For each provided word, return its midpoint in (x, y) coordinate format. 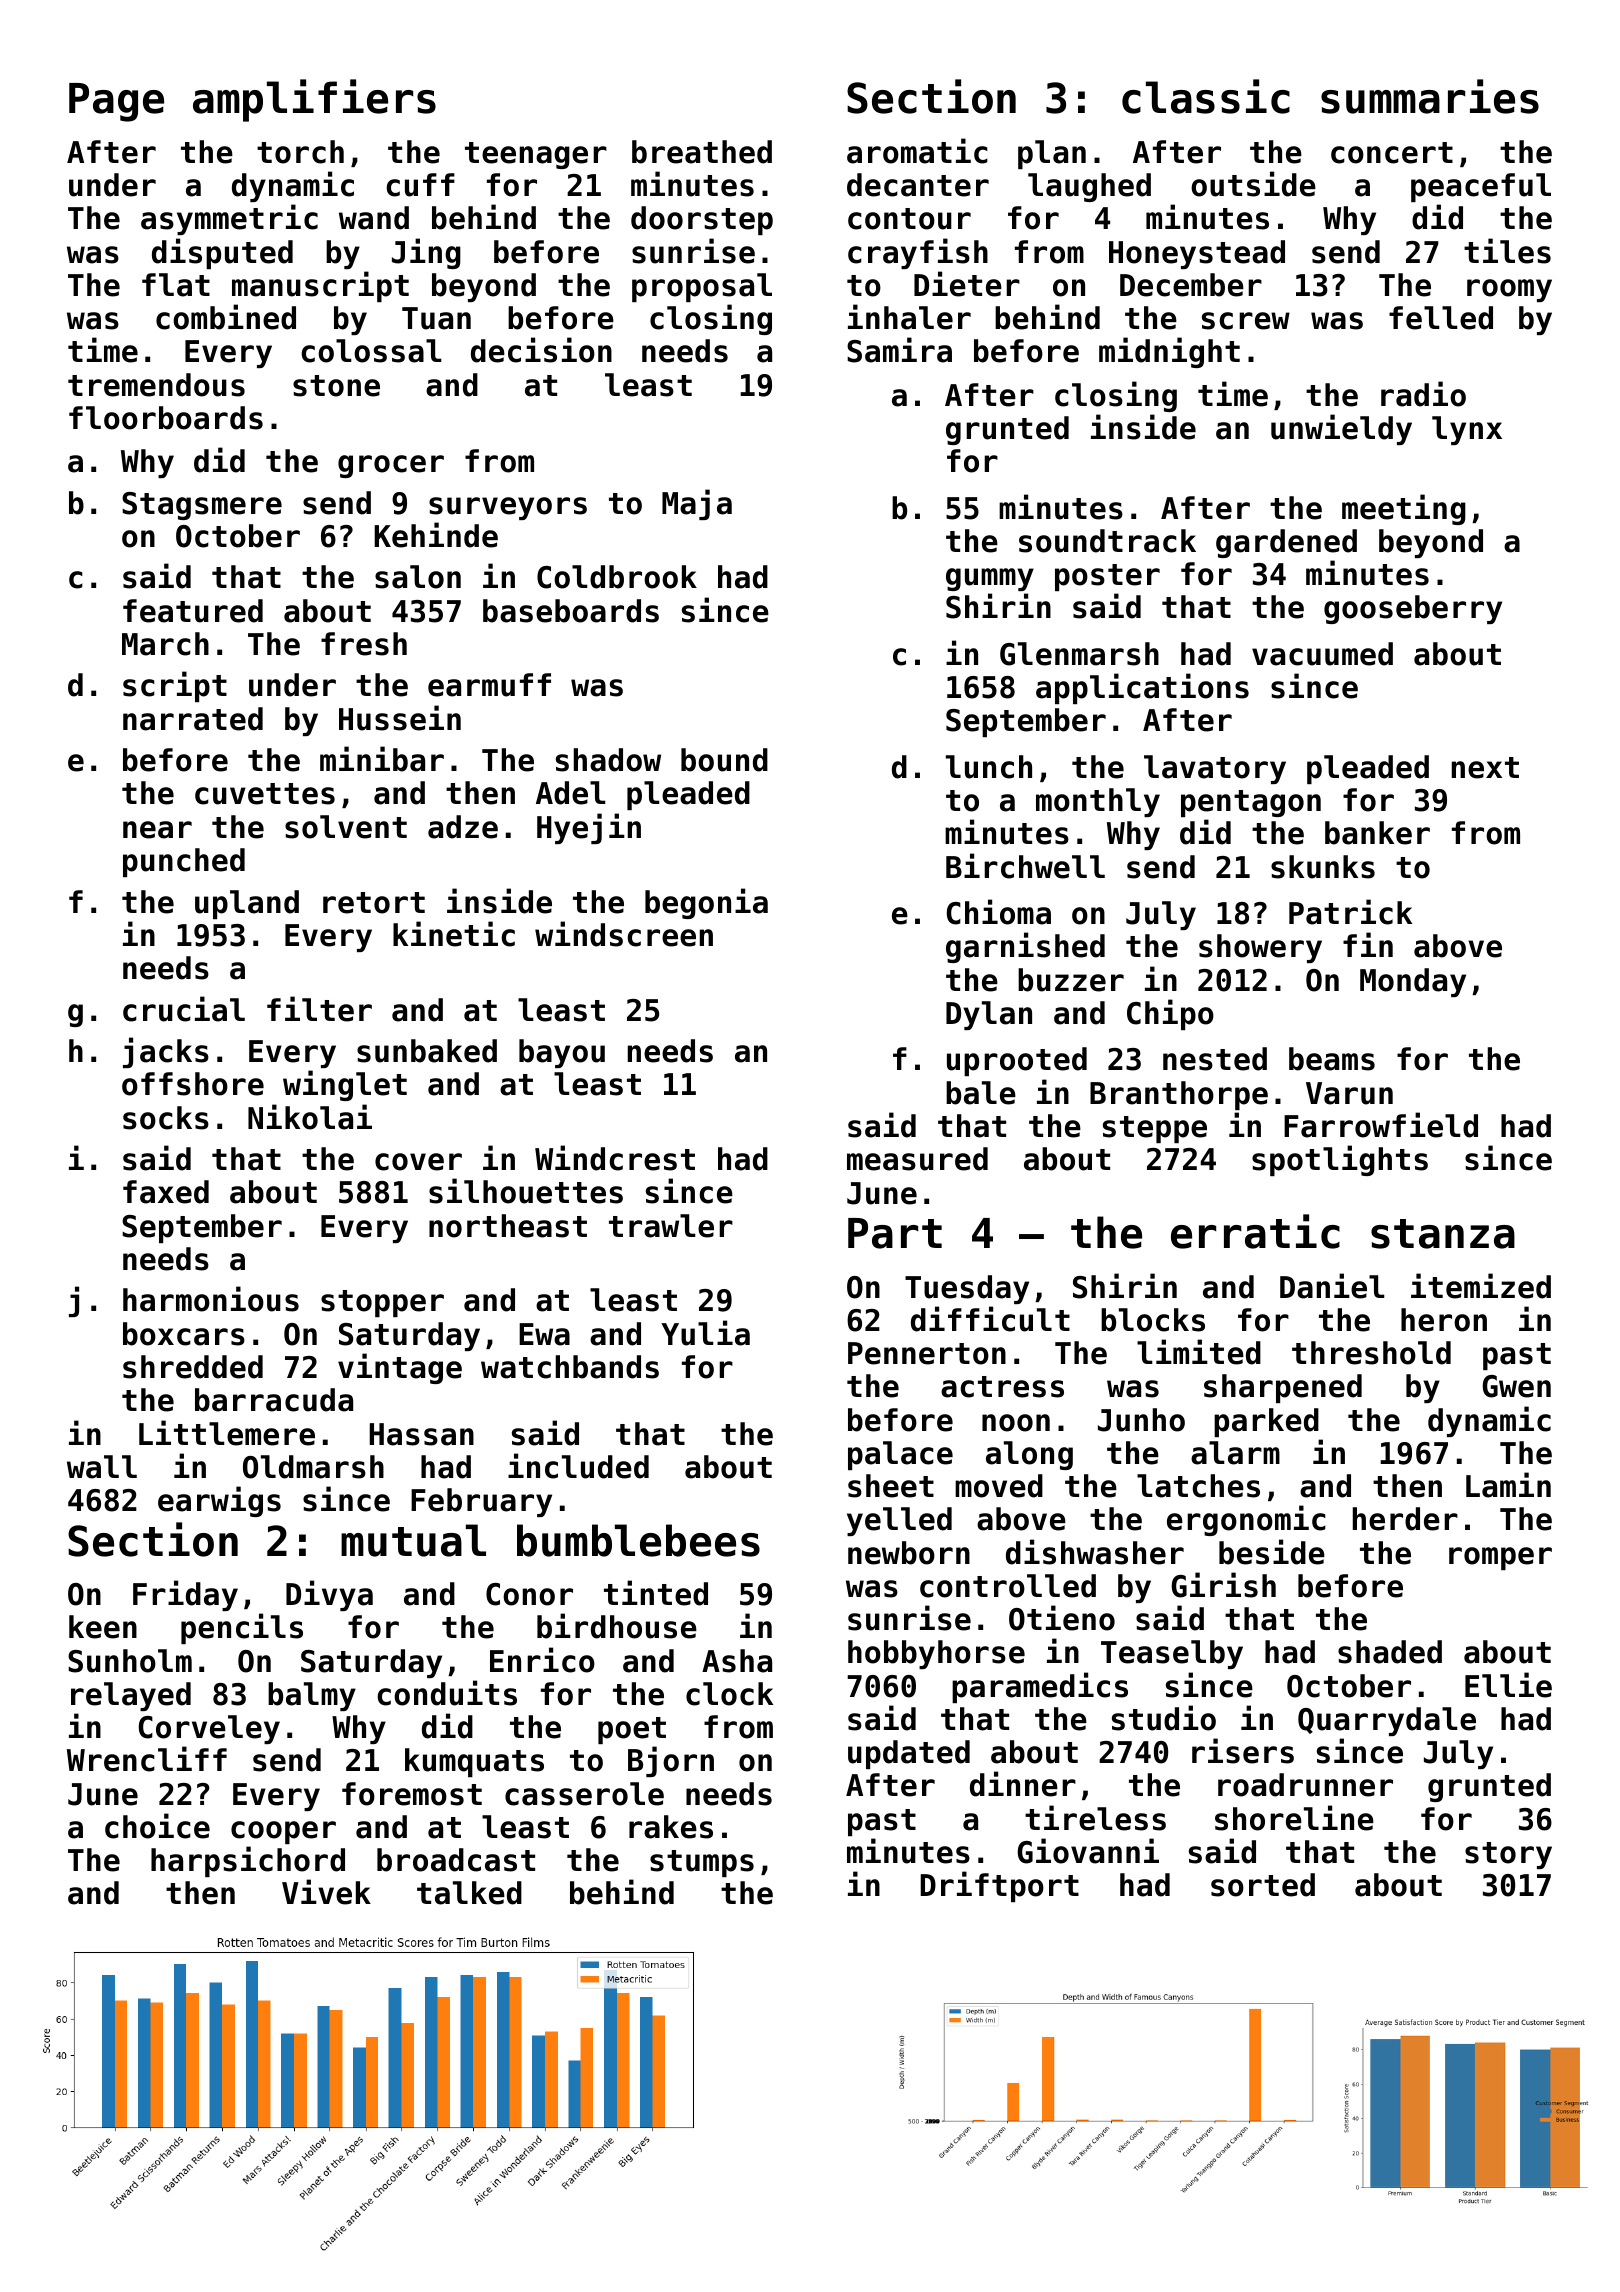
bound (724, 760)
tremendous (156, 385)
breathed (702, 152)
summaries (1430, 96)
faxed (166, 1192)
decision (541, 350)
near (157, 830)
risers (1243, 1751)
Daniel (1332, 1286)
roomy (1509, 290)
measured (917, 1159)
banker (1377, 833)
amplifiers (314, 100)
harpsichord (248, 1861)
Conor (529, 1594)
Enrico (542, 1660)
